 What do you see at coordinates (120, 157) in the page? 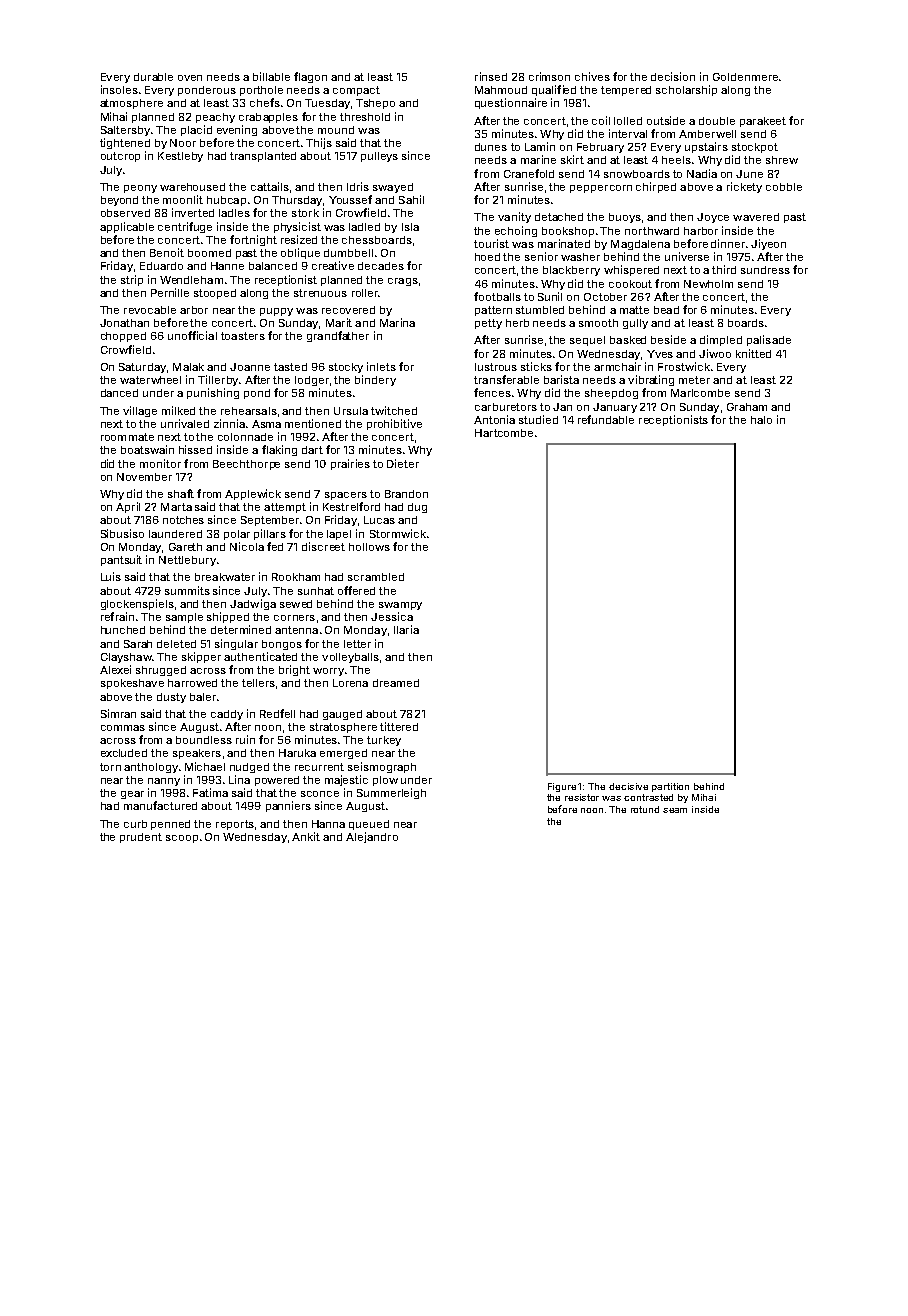
I see `outcrop` at bounding box center [120, 157].
